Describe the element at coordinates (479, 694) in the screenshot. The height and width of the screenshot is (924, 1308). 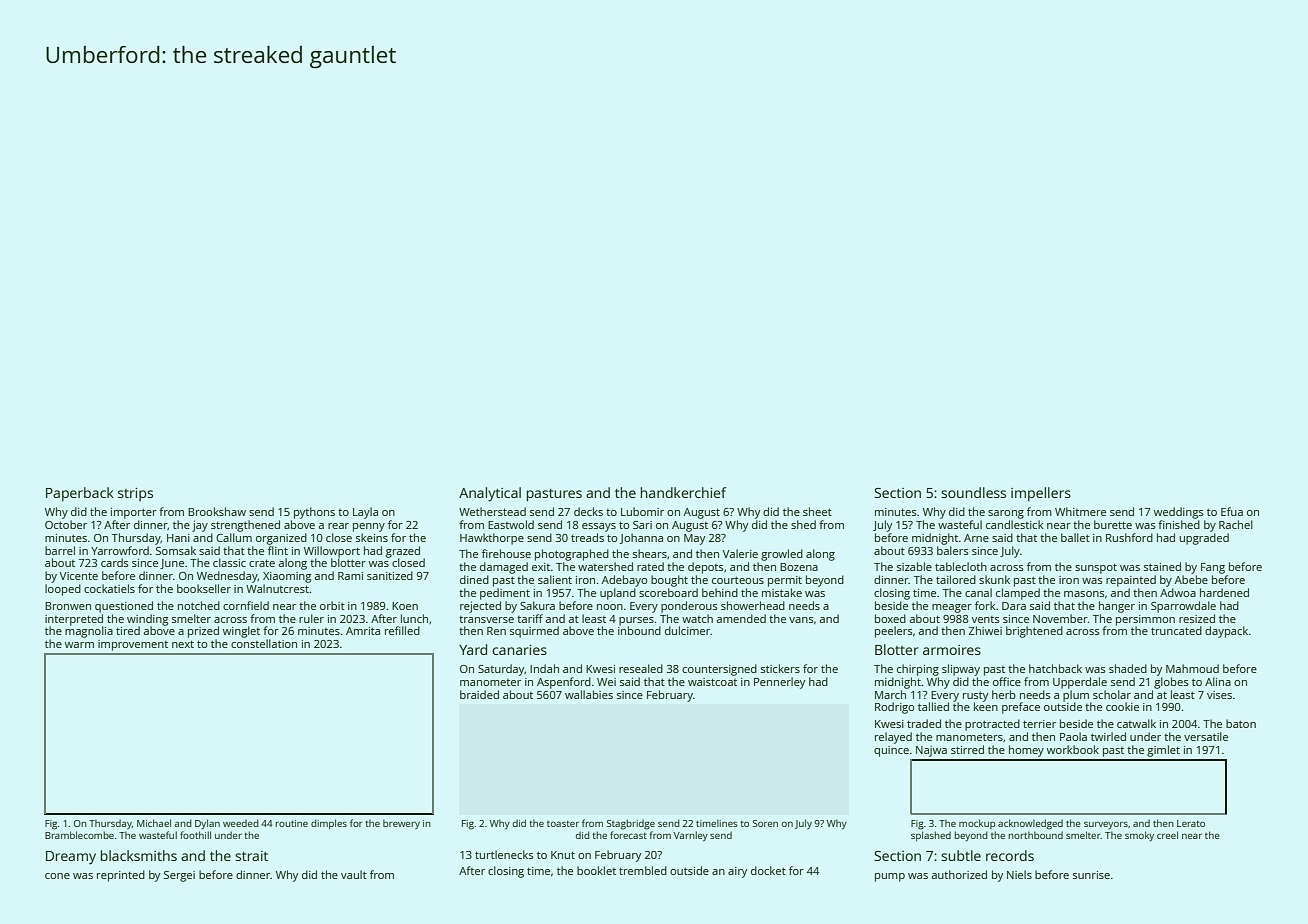
I see `braided` at that location.
